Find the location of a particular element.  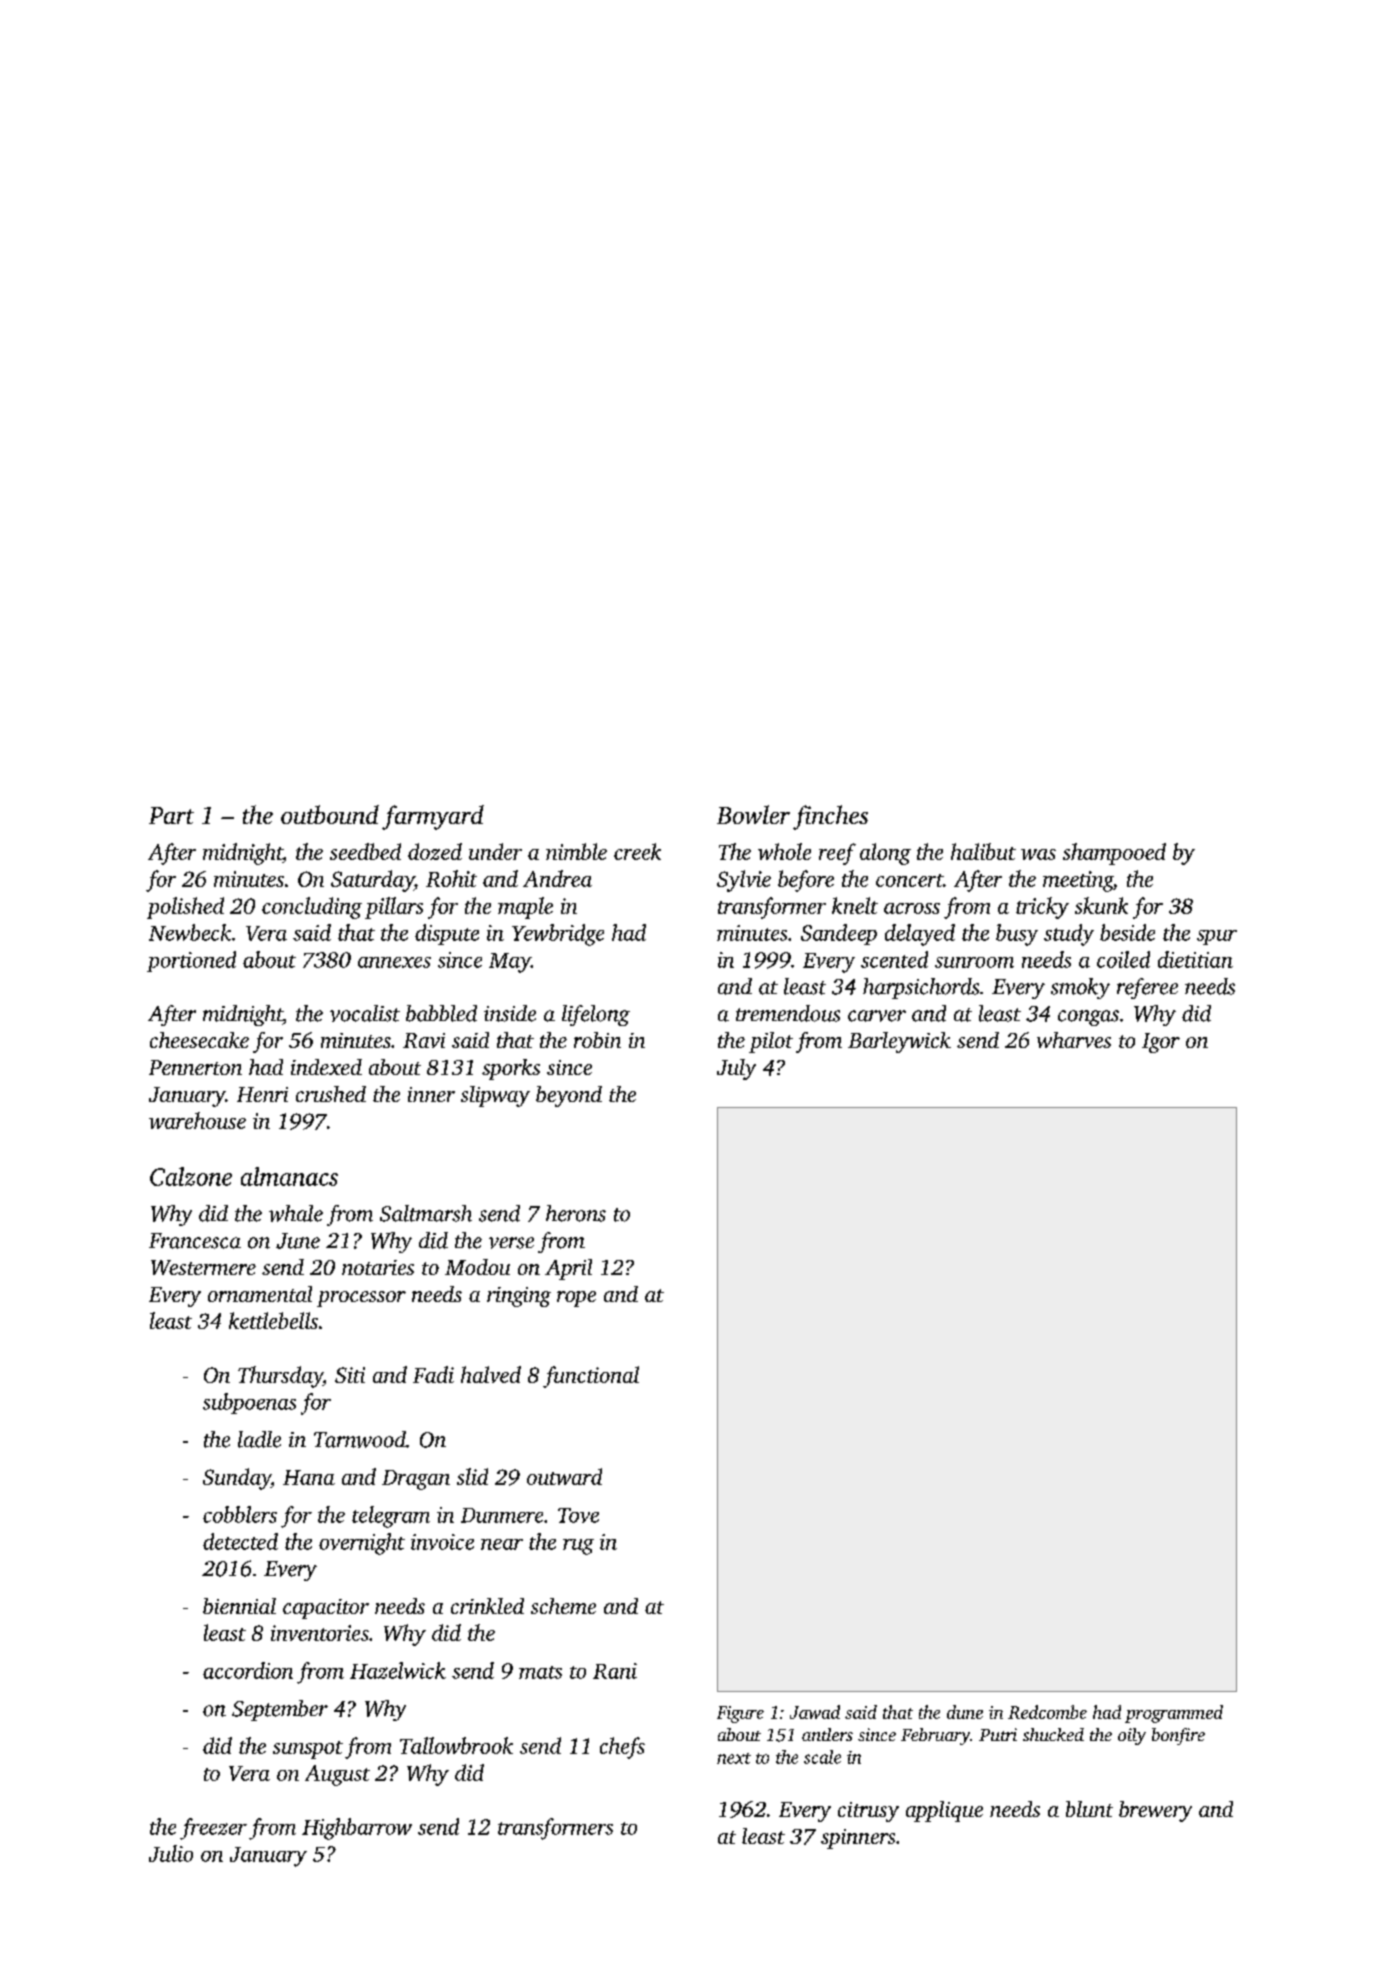

accordion is located at coordinates (248, 1670).
